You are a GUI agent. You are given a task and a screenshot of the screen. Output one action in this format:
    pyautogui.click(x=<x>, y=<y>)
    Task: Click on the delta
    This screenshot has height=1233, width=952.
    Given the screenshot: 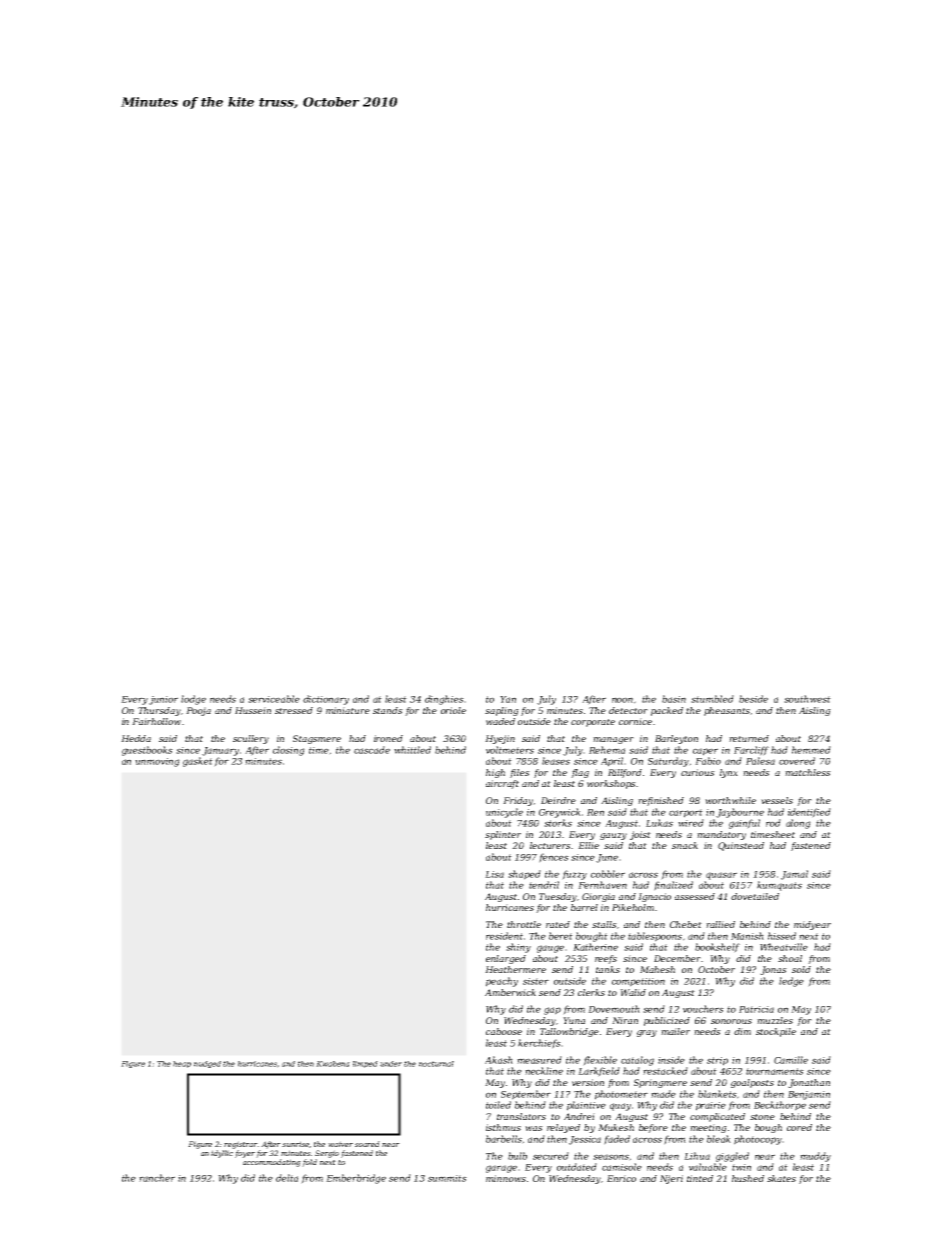 What is the action you would take?
    pyautogui.click(x=287, y=1178)
